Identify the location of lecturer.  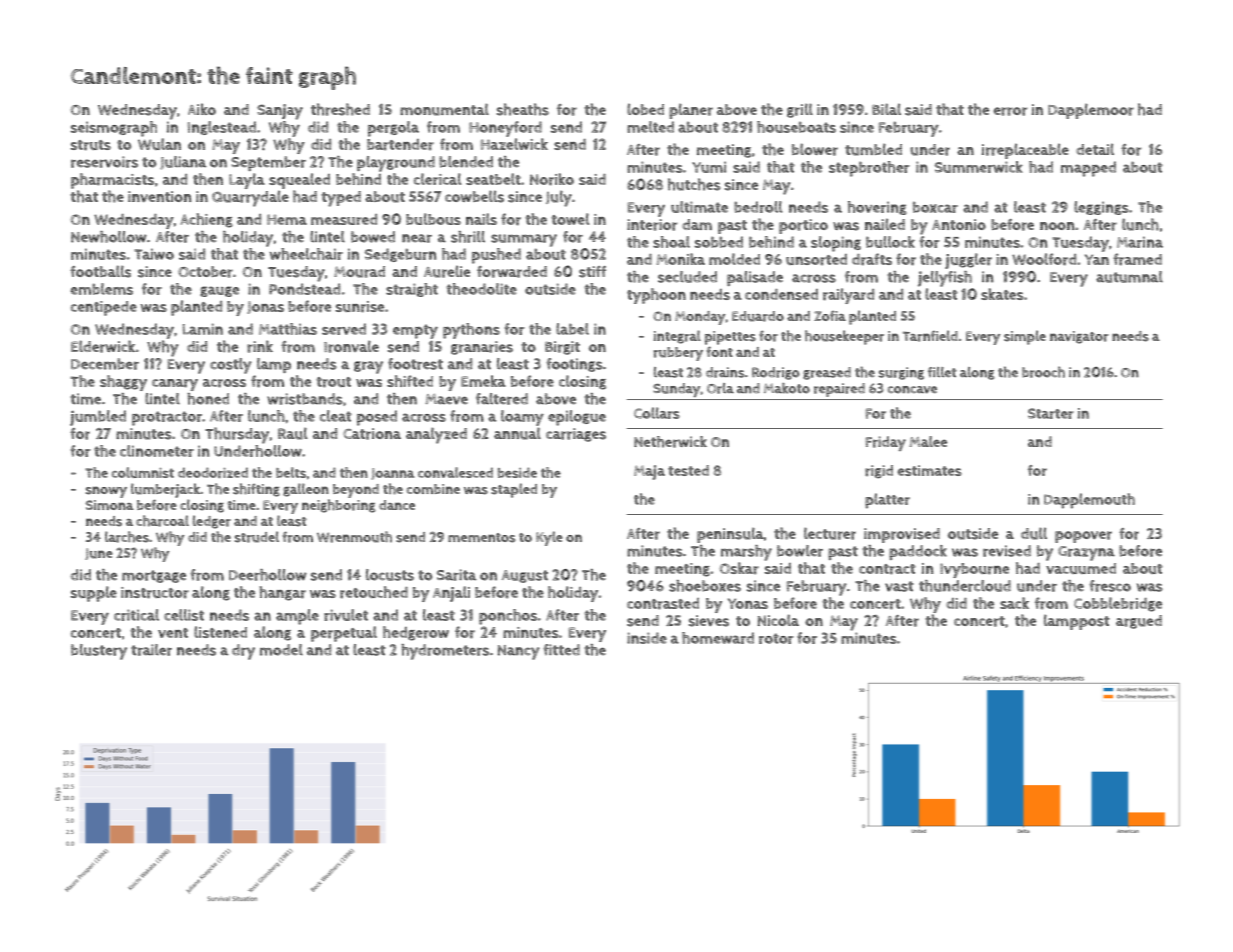
(830, 533).
